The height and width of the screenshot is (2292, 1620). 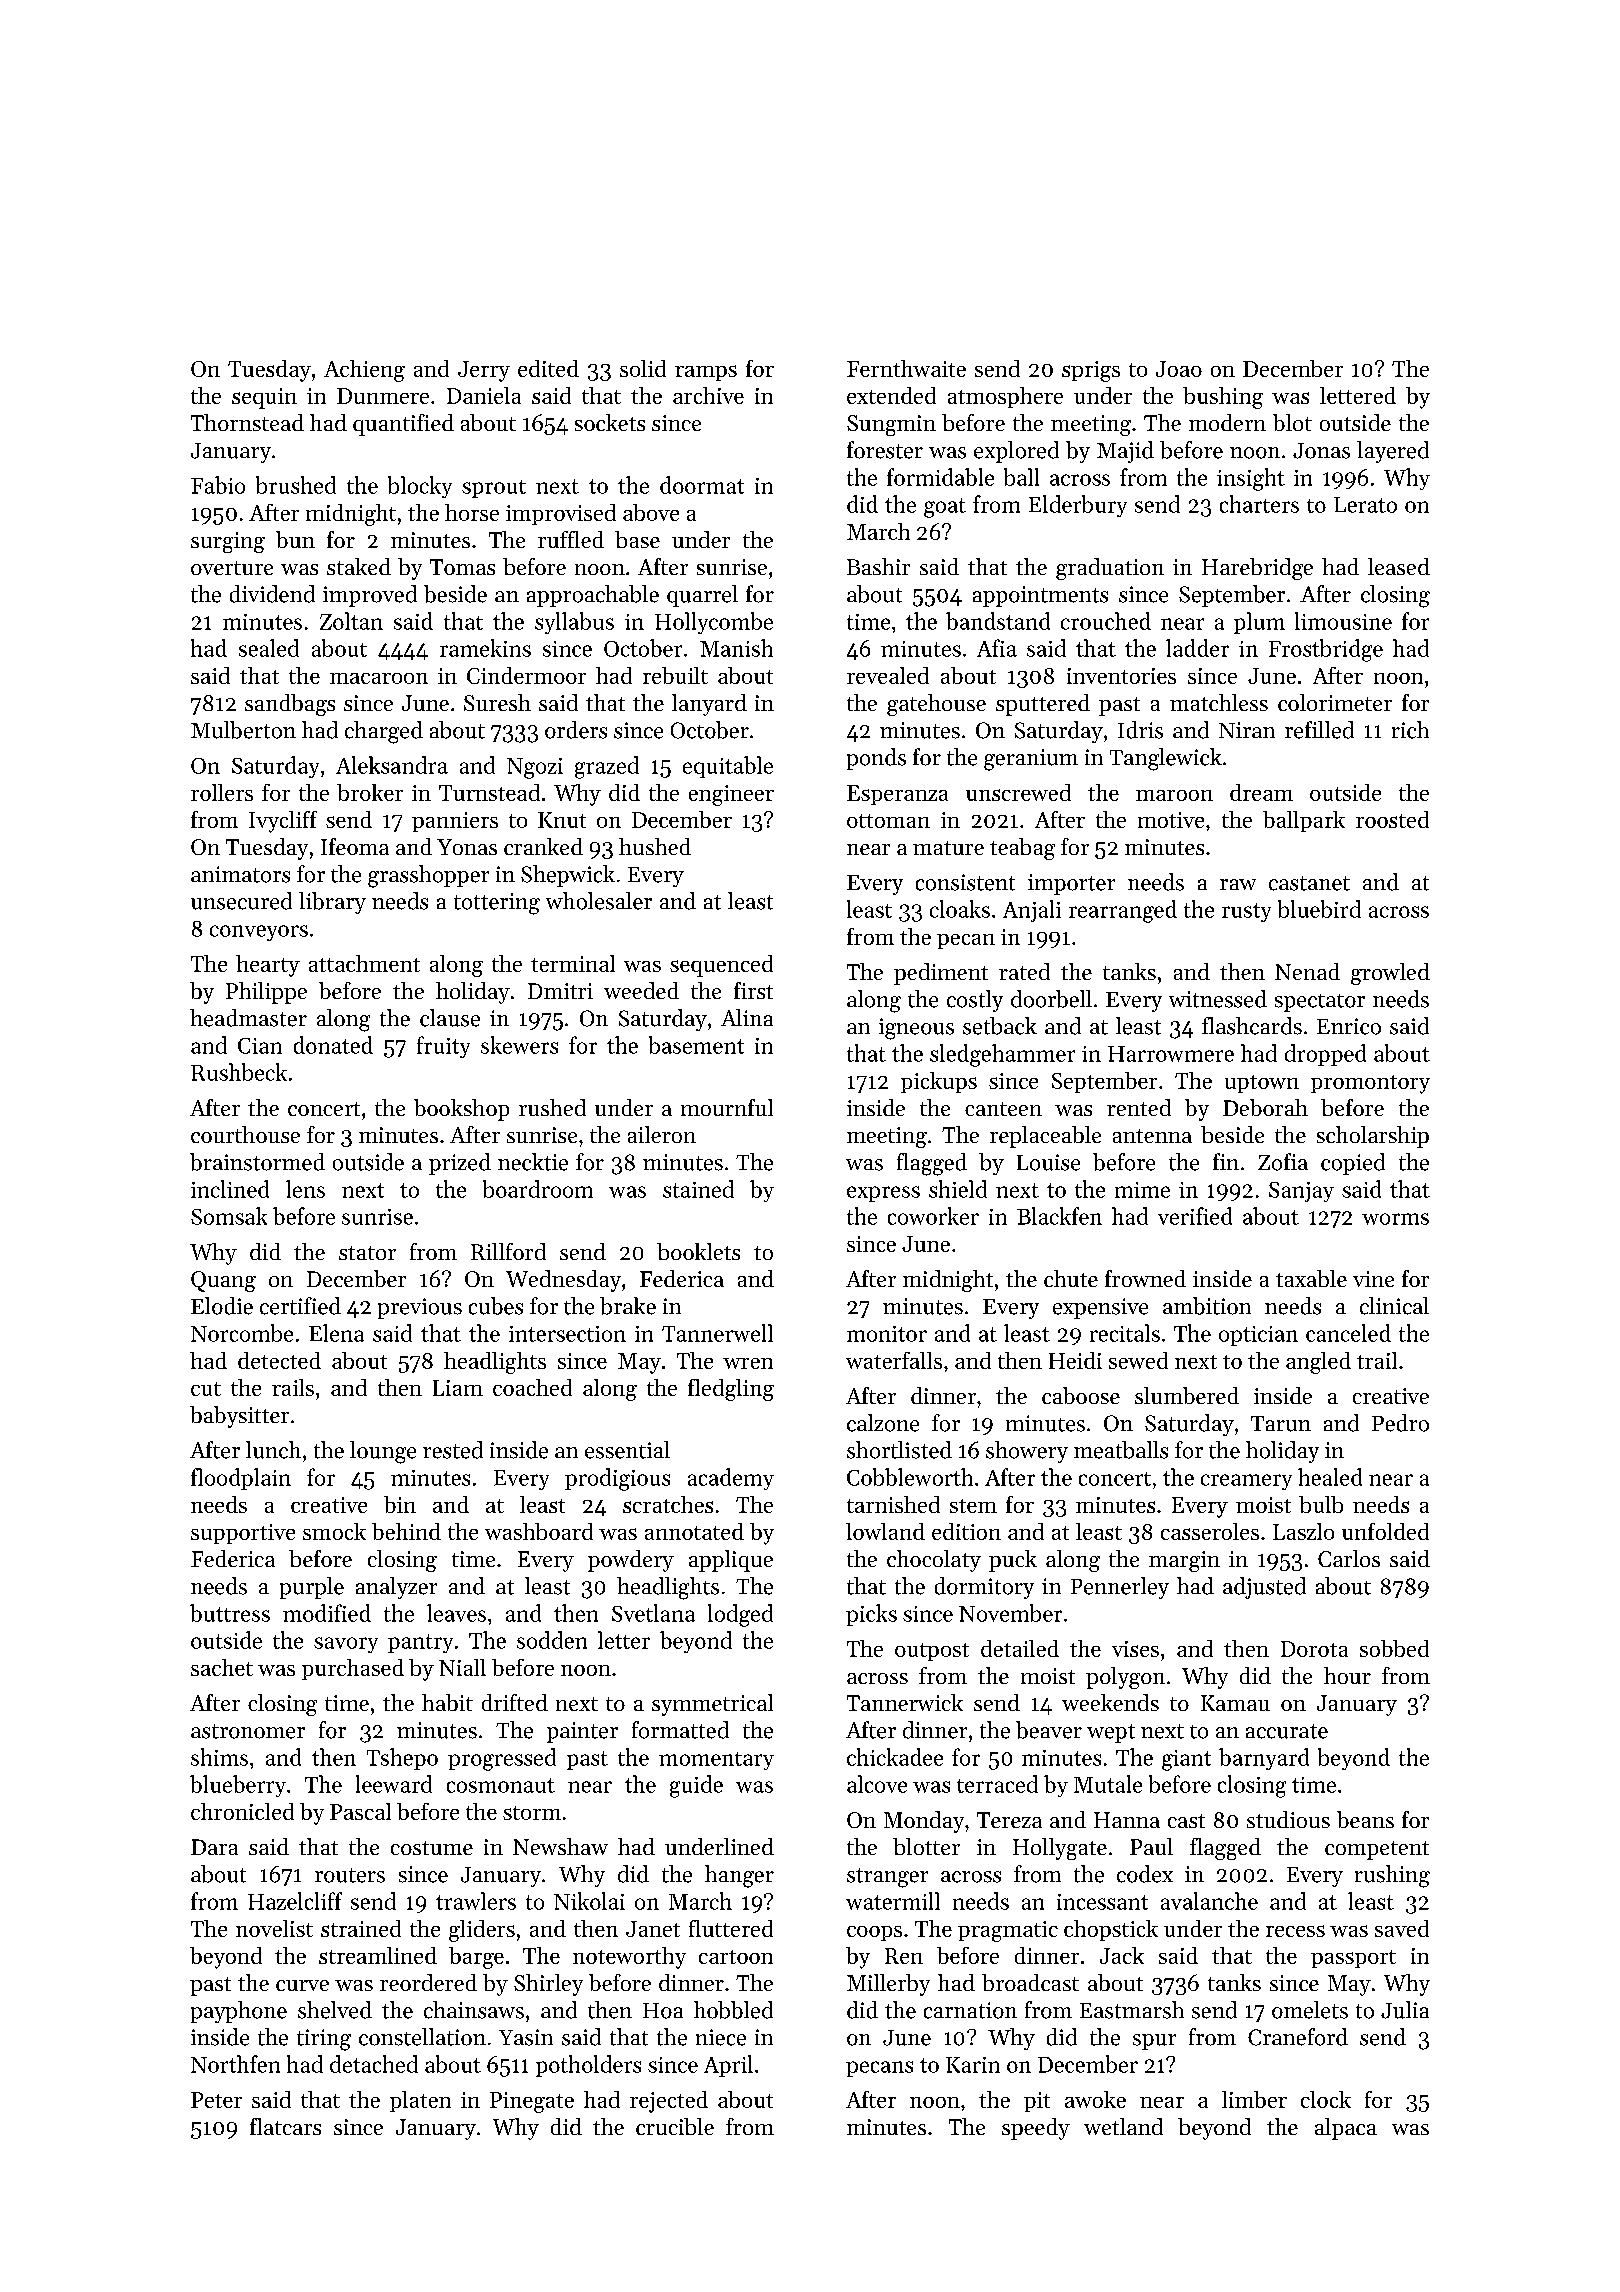 What do you see at coordinates (727, 1107) in the screenshot?
I see `mournful` at bounding box center [727, 1107].
